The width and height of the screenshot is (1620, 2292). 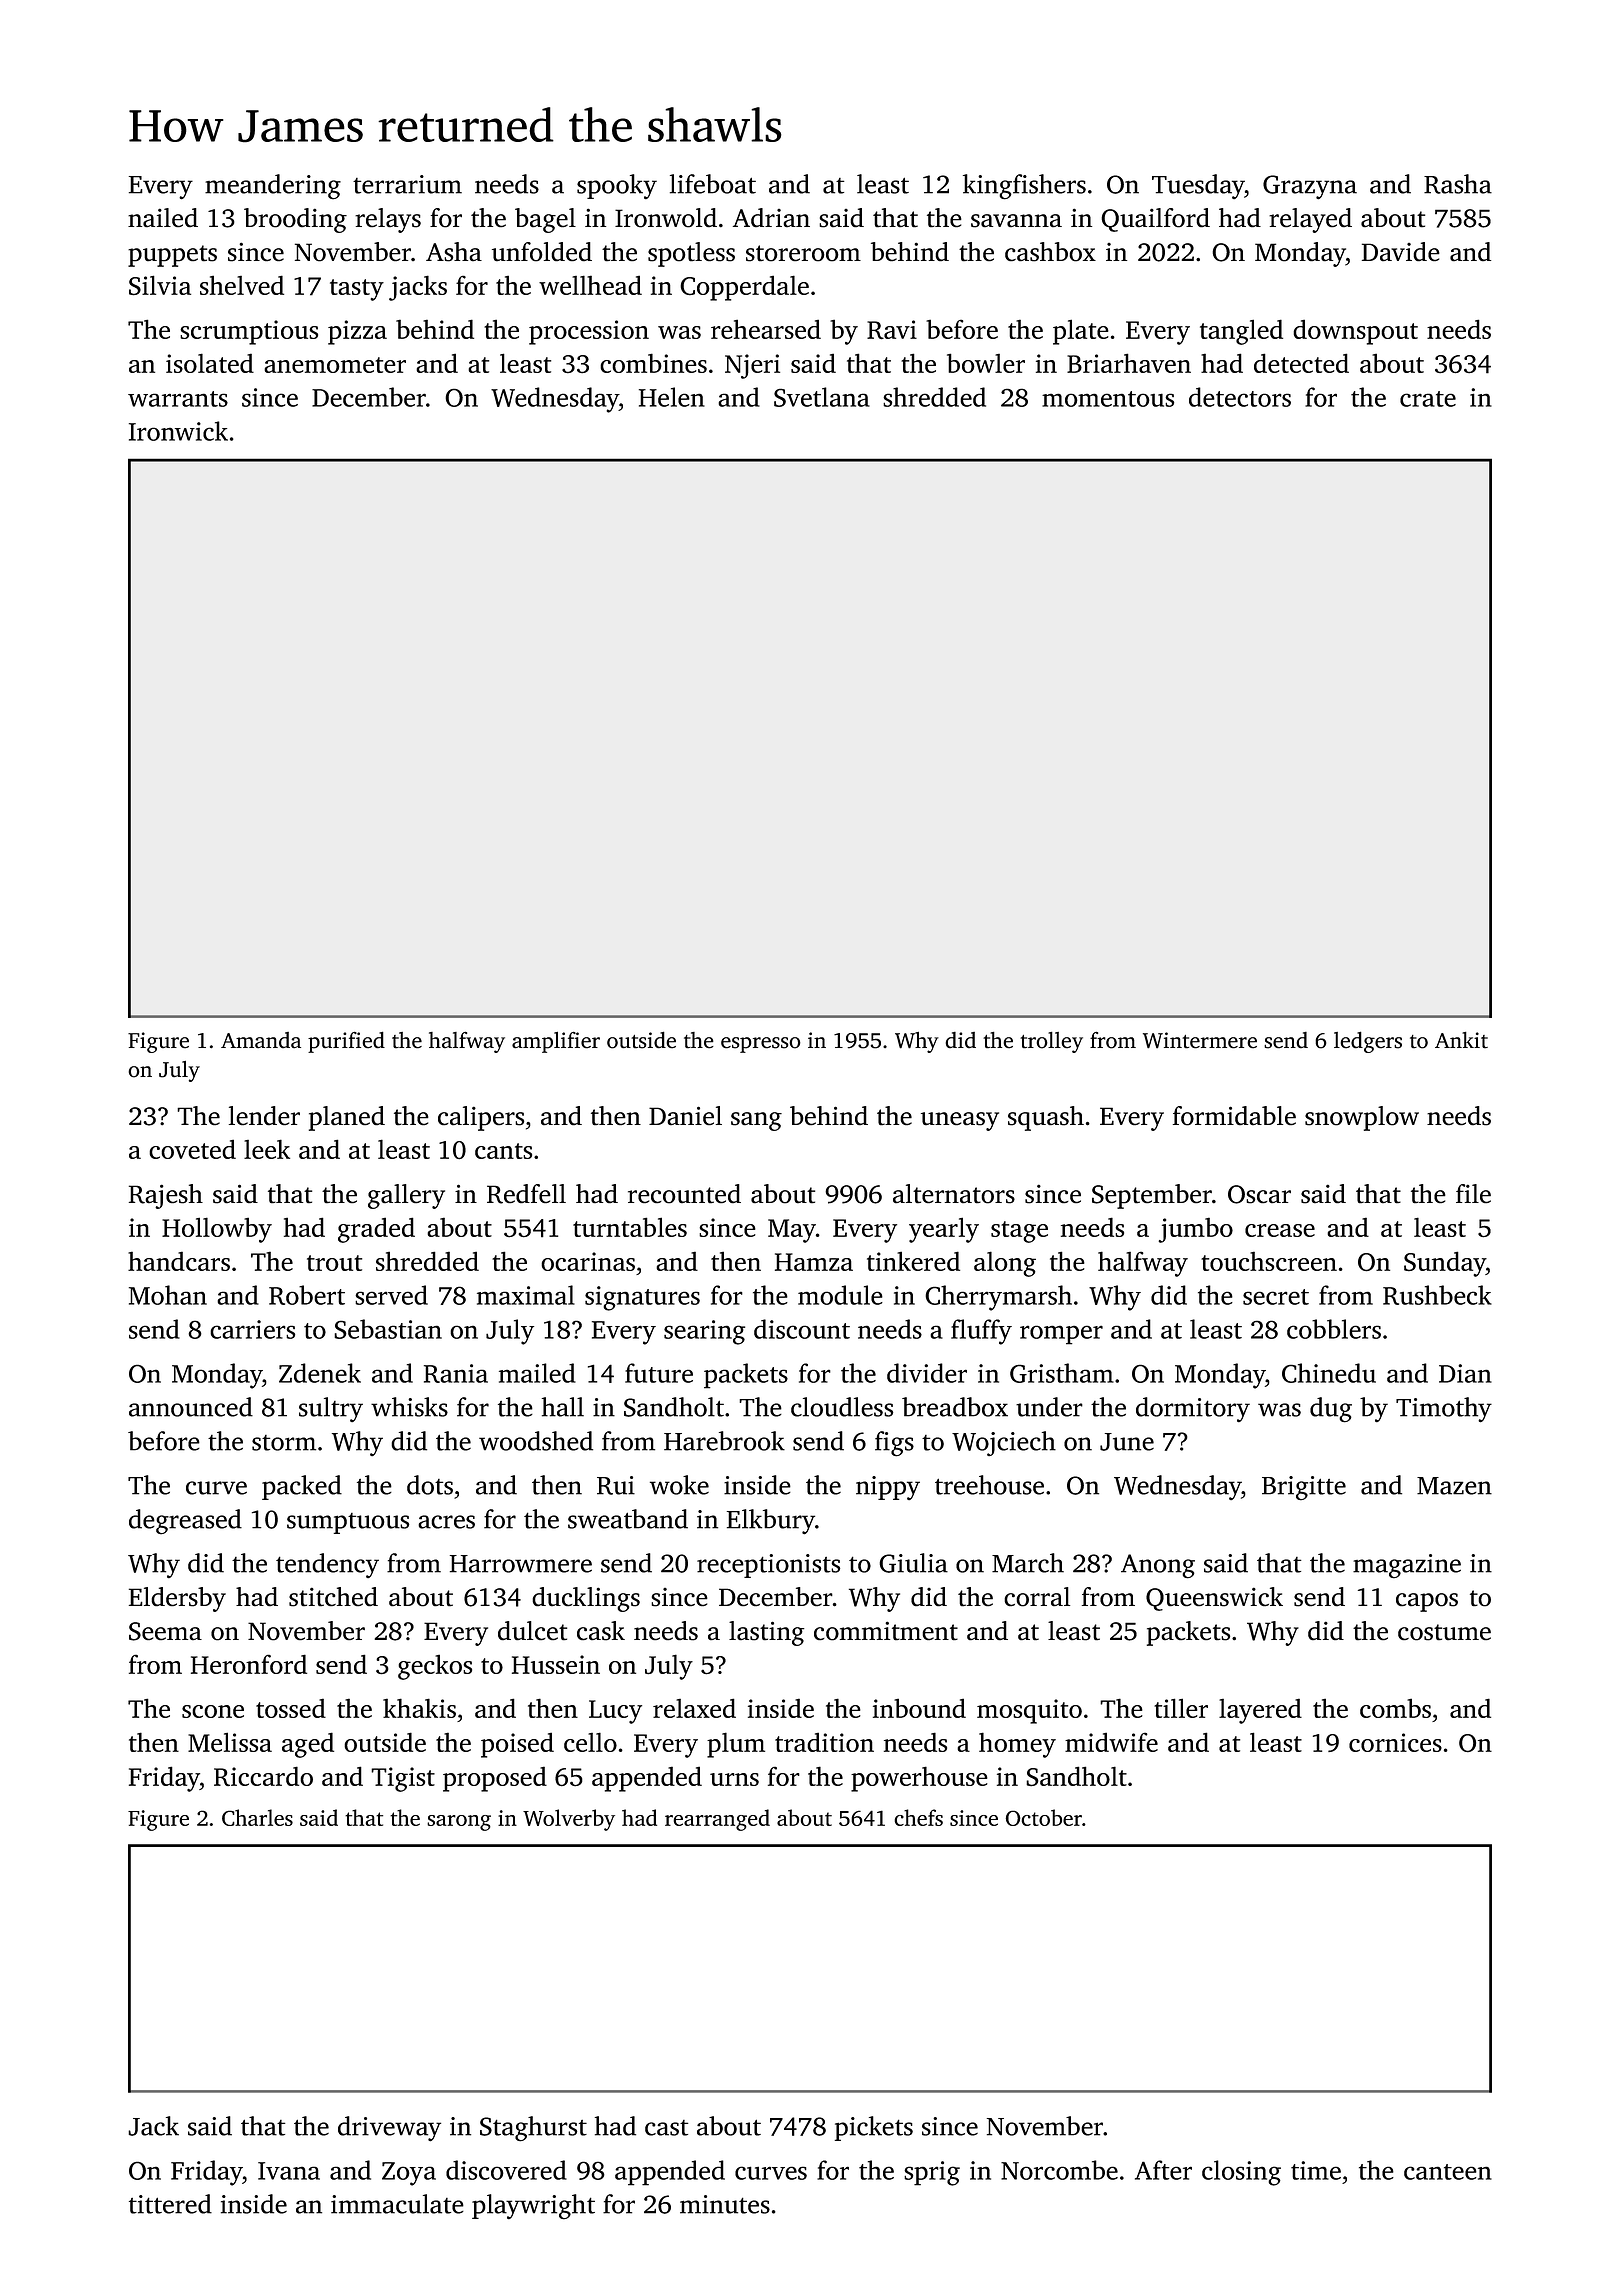 What do you see at coordinates (1461, 1040) in the screenshot?
I see `Ankit` at bounding box center [1461, 1040].
